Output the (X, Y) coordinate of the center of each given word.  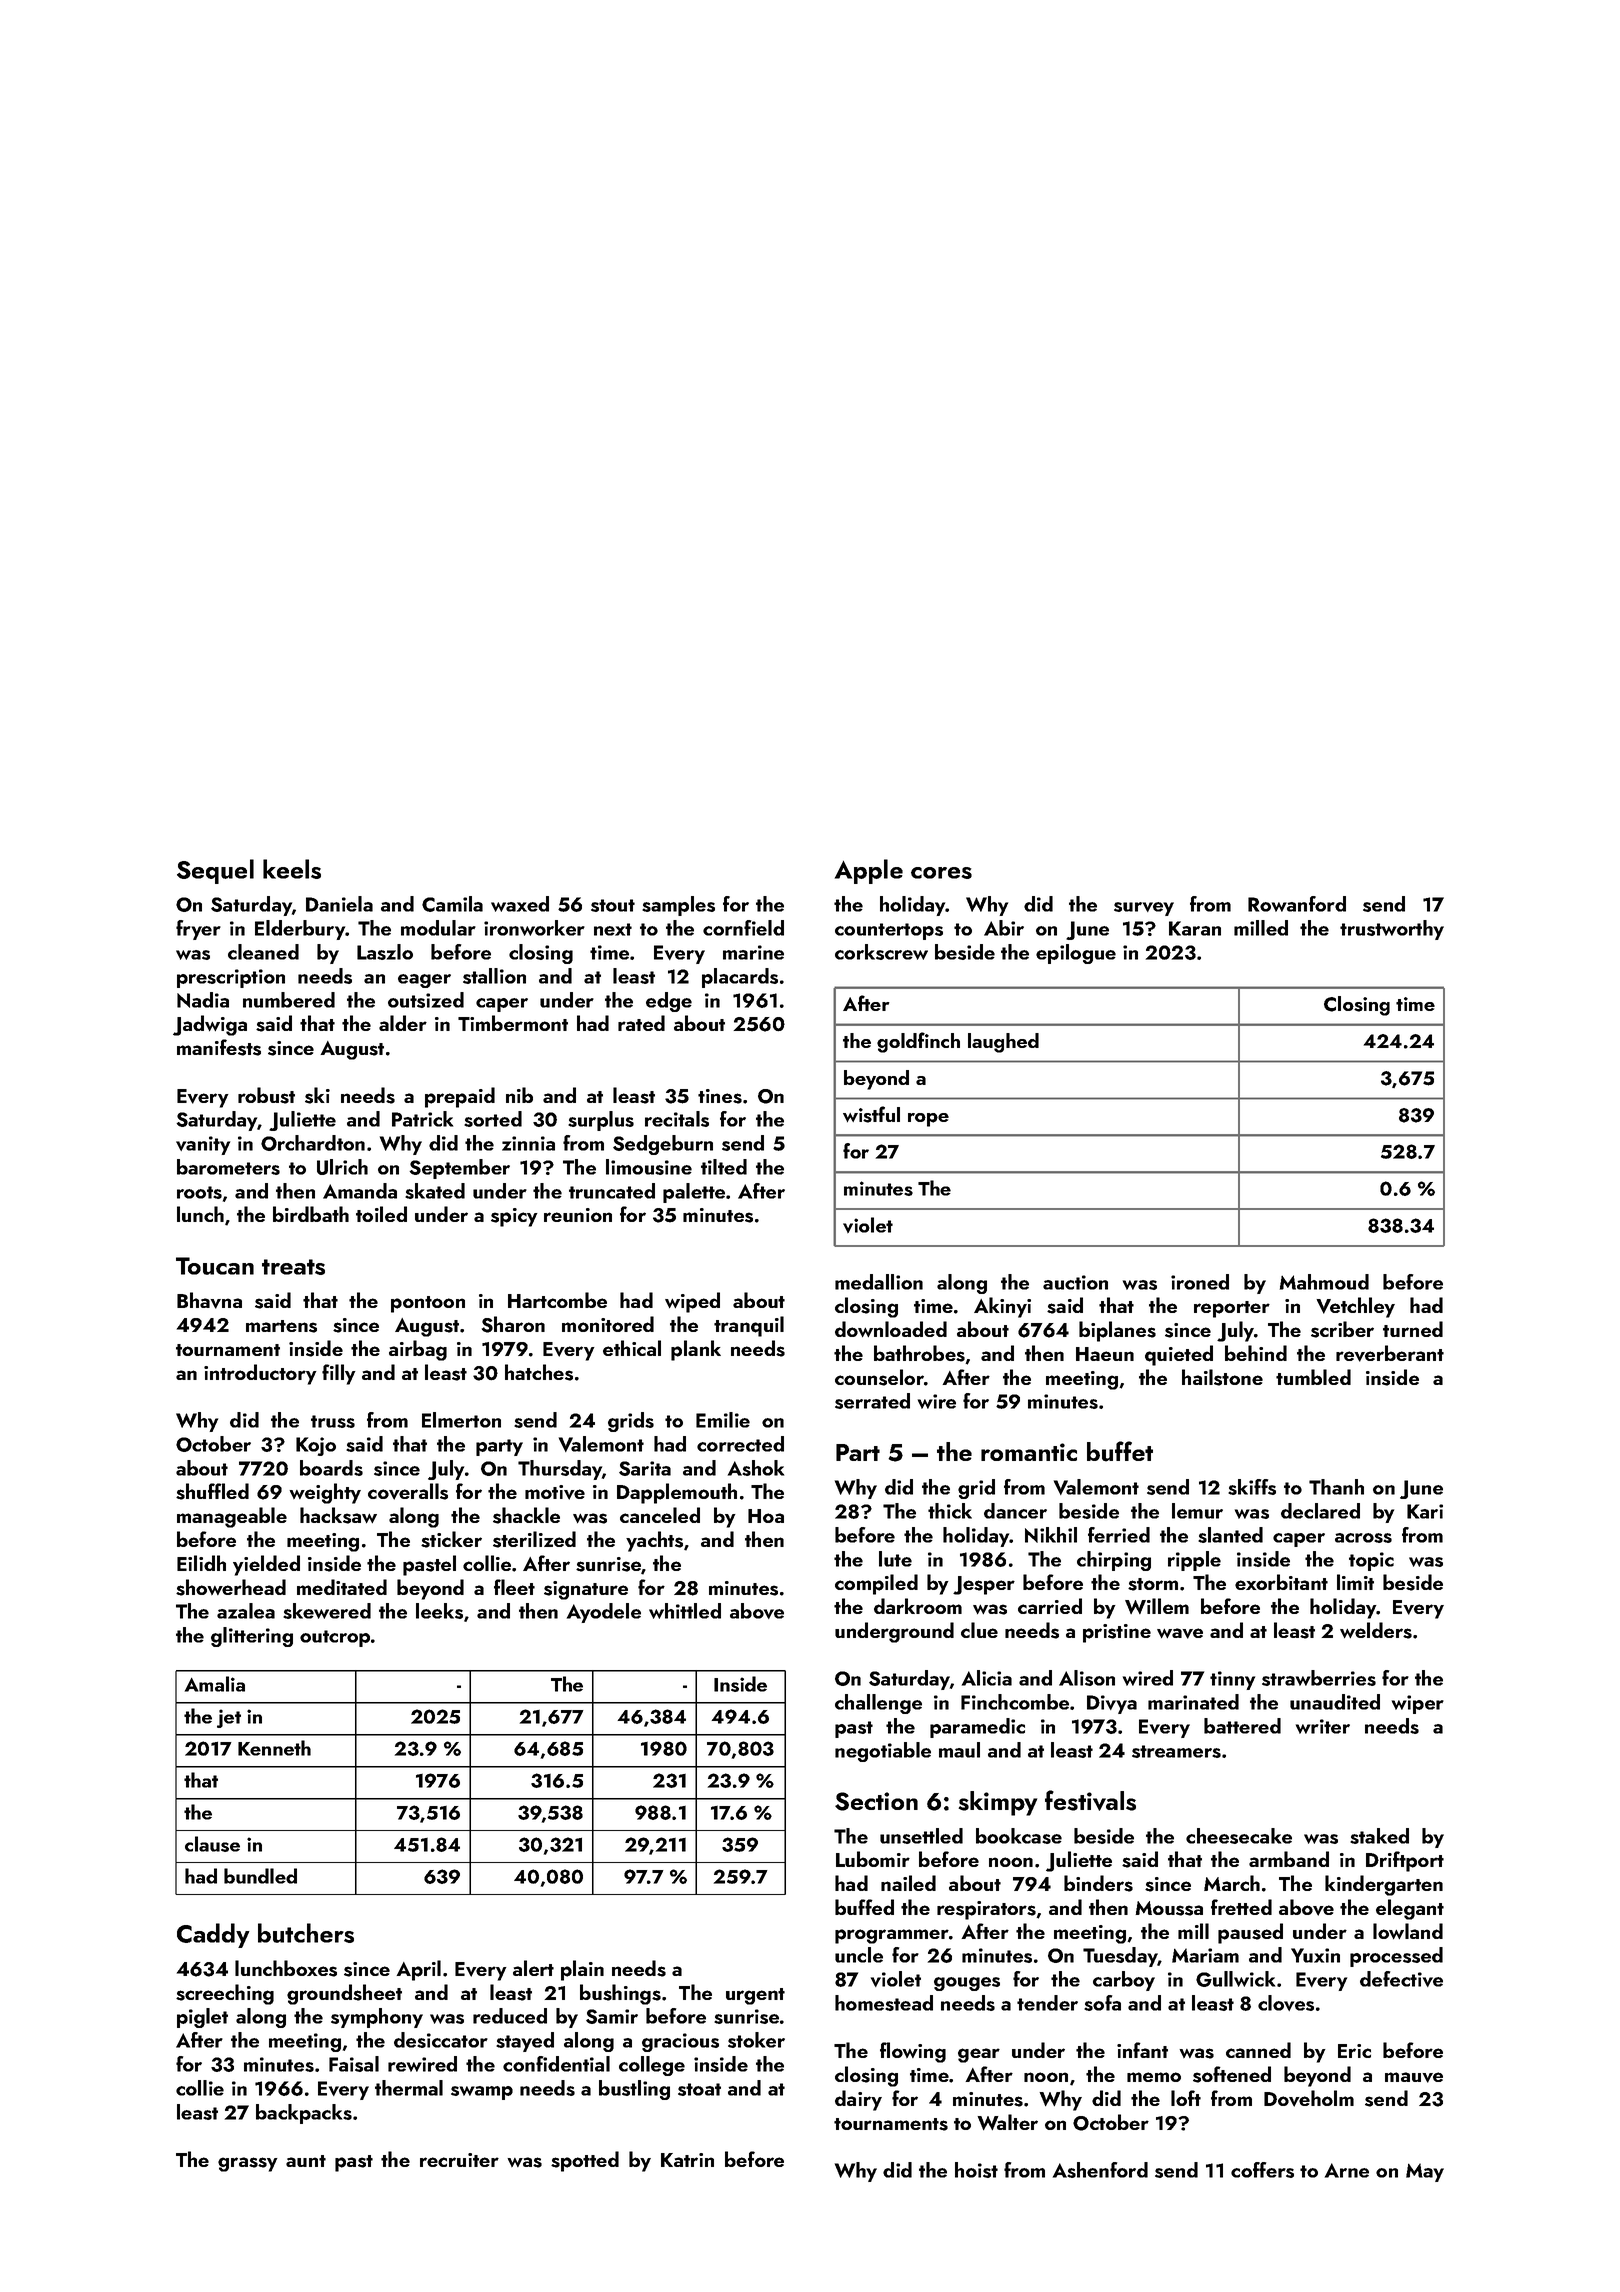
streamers (1176, 1751)
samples (678, 906)
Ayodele (604, 1613)
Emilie (723, 1420)
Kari (1425, 1511)
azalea (246, 1611)
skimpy (997, 1803)
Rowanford (1297, 904)
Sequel (215, 871)
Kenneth (274, 1748)
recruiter (459, 2160)
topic (1371, 1561)
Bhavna (209, 1300)
